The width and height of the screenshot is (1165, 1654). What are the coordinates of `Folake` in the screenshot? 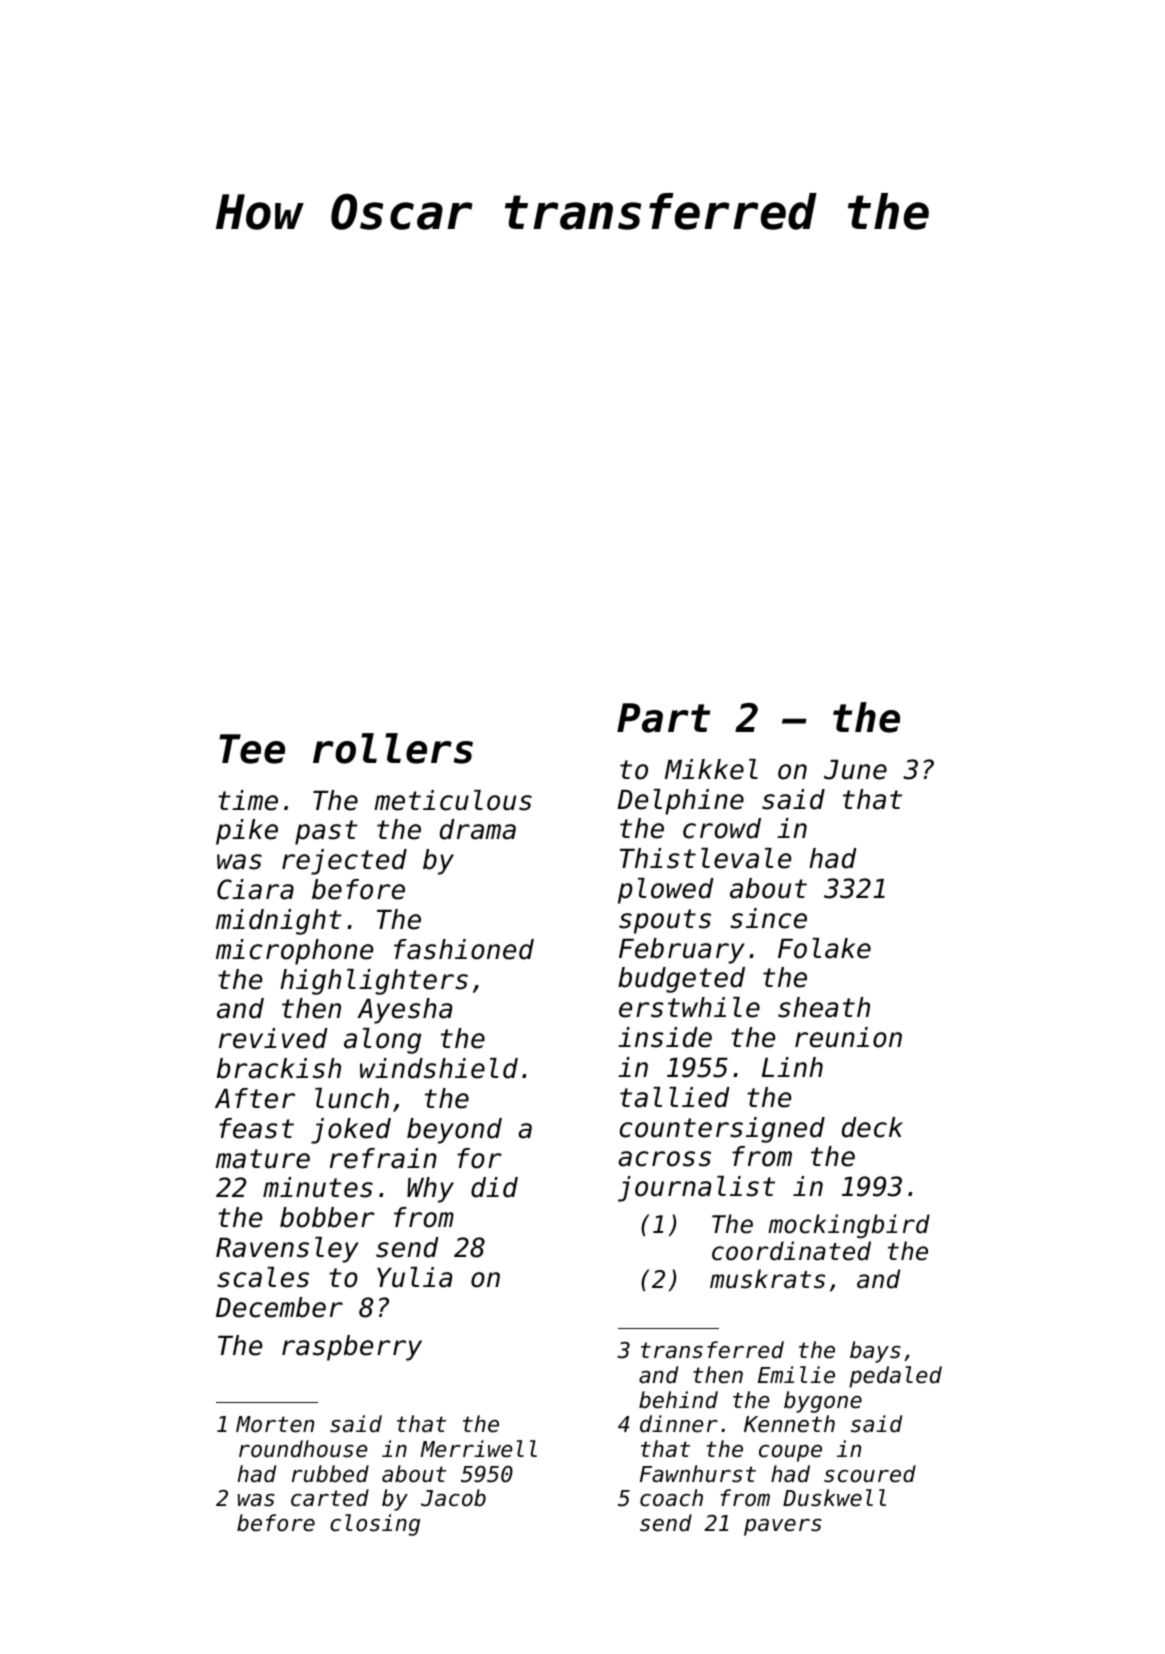 It's located at (824, 948).
